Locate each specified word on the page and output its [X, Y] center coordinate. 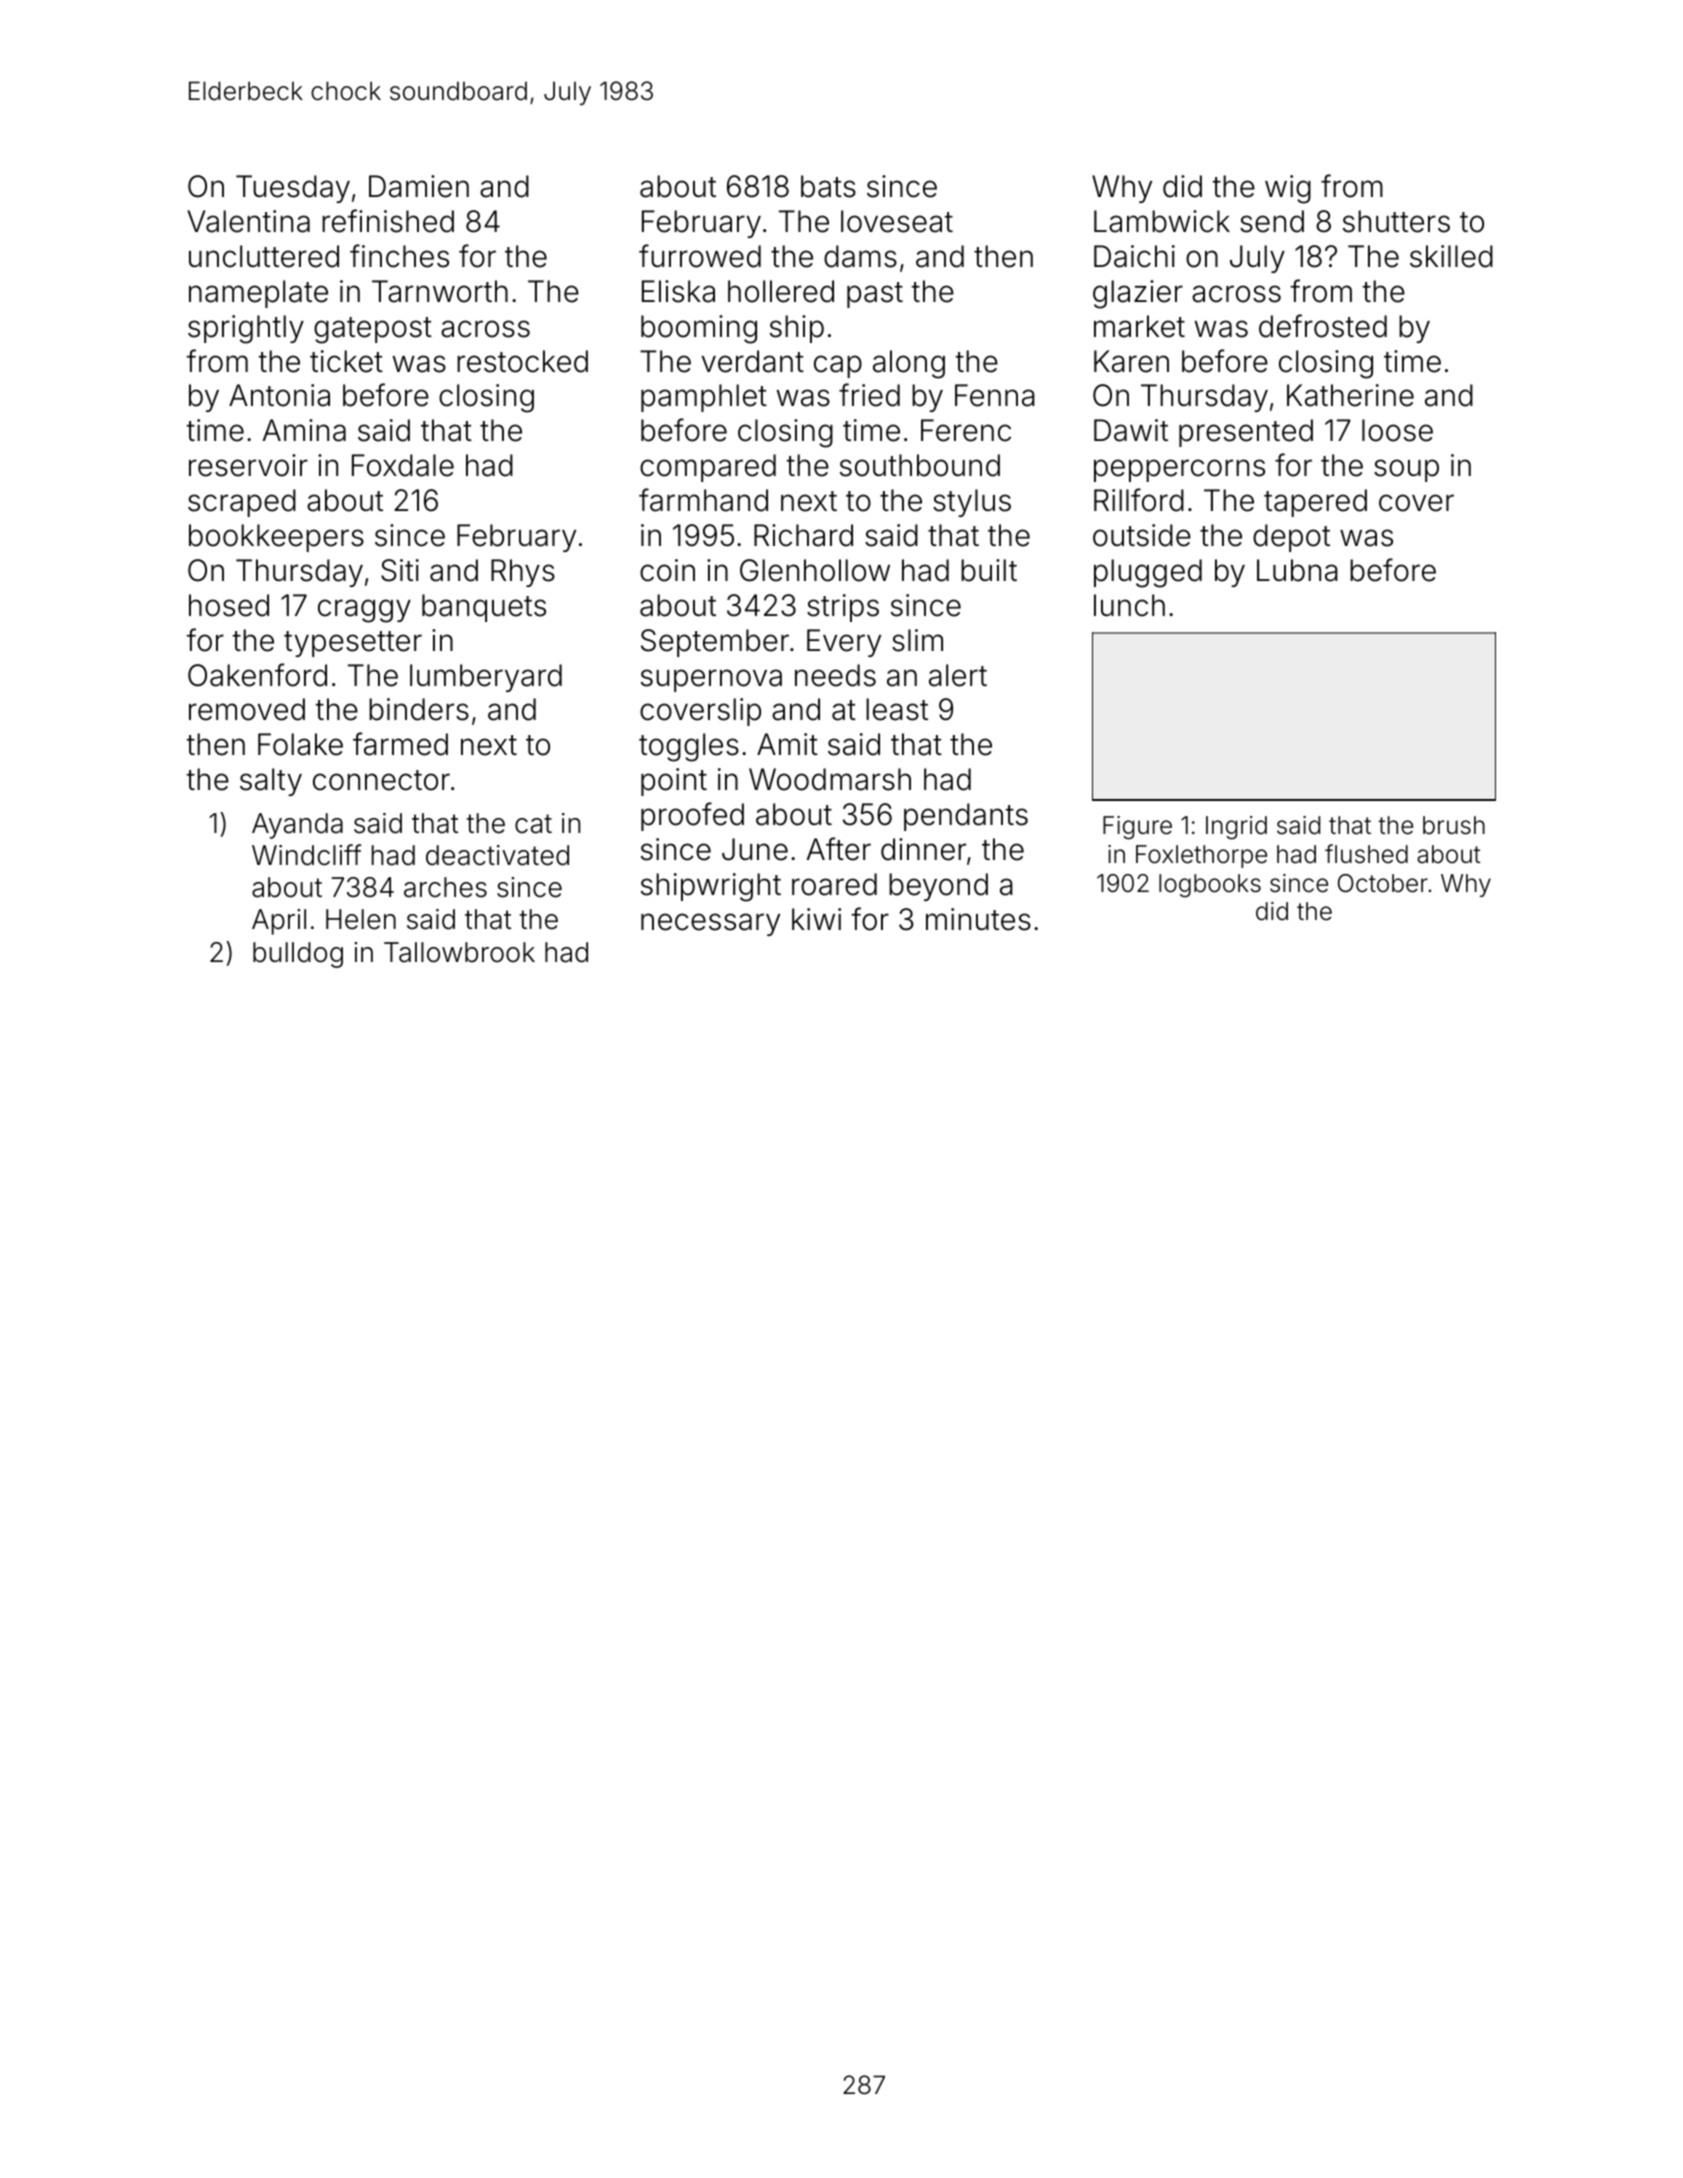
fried [869, 395]
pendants [966, 817]
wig [1288, 189]
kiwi [816, 919]
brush [1454, 825]
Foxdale [403, 465]
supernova [711, 680]
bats [828, 186]
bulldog [298, 955]
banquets [484, 608]
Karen [1131, 361]
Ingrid [1236, 828]
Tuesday [293, 189]
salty [271, 782]
